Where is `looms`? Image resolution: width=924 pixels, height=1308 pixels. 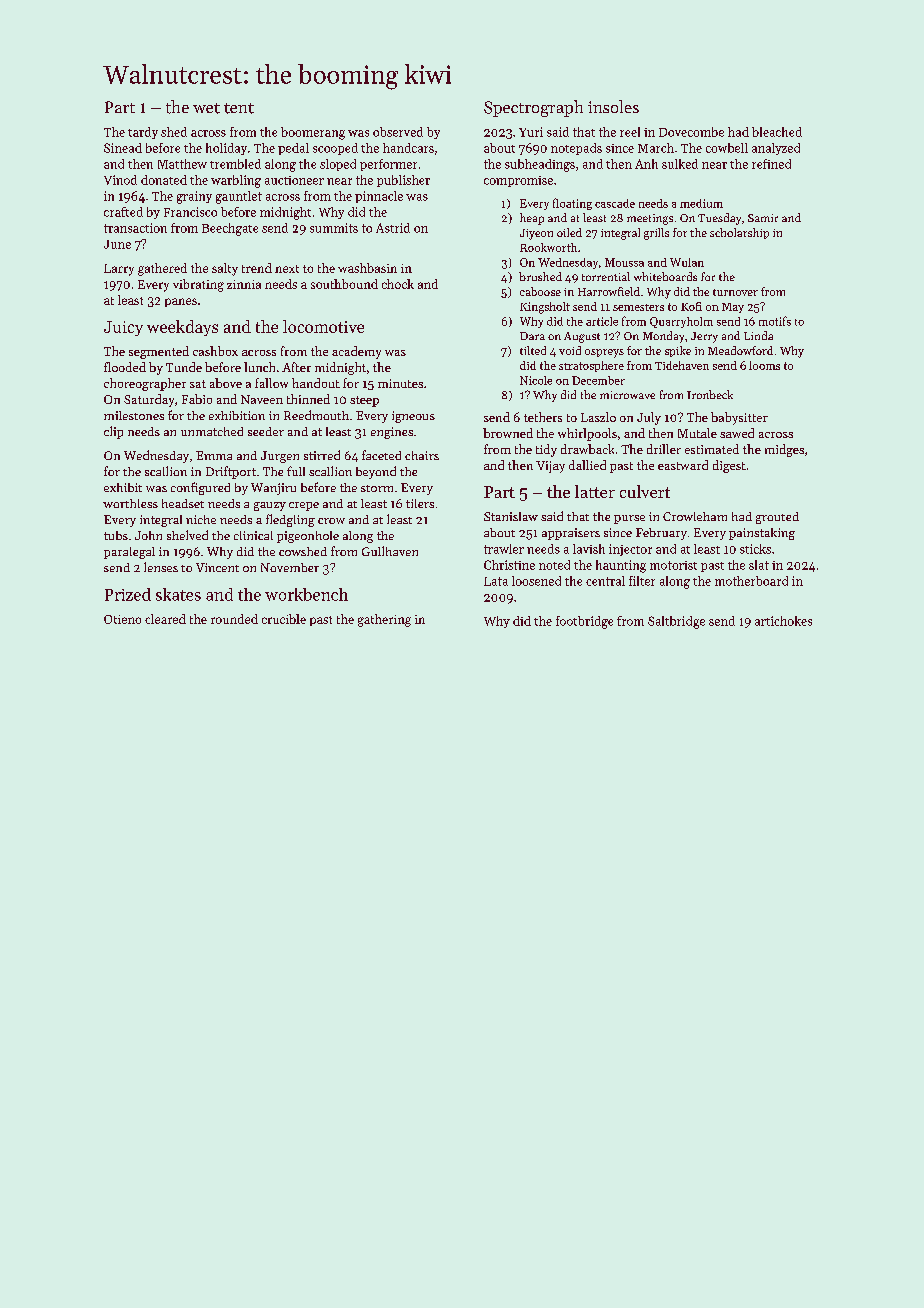 looms is located at coordinates (764, 365).
